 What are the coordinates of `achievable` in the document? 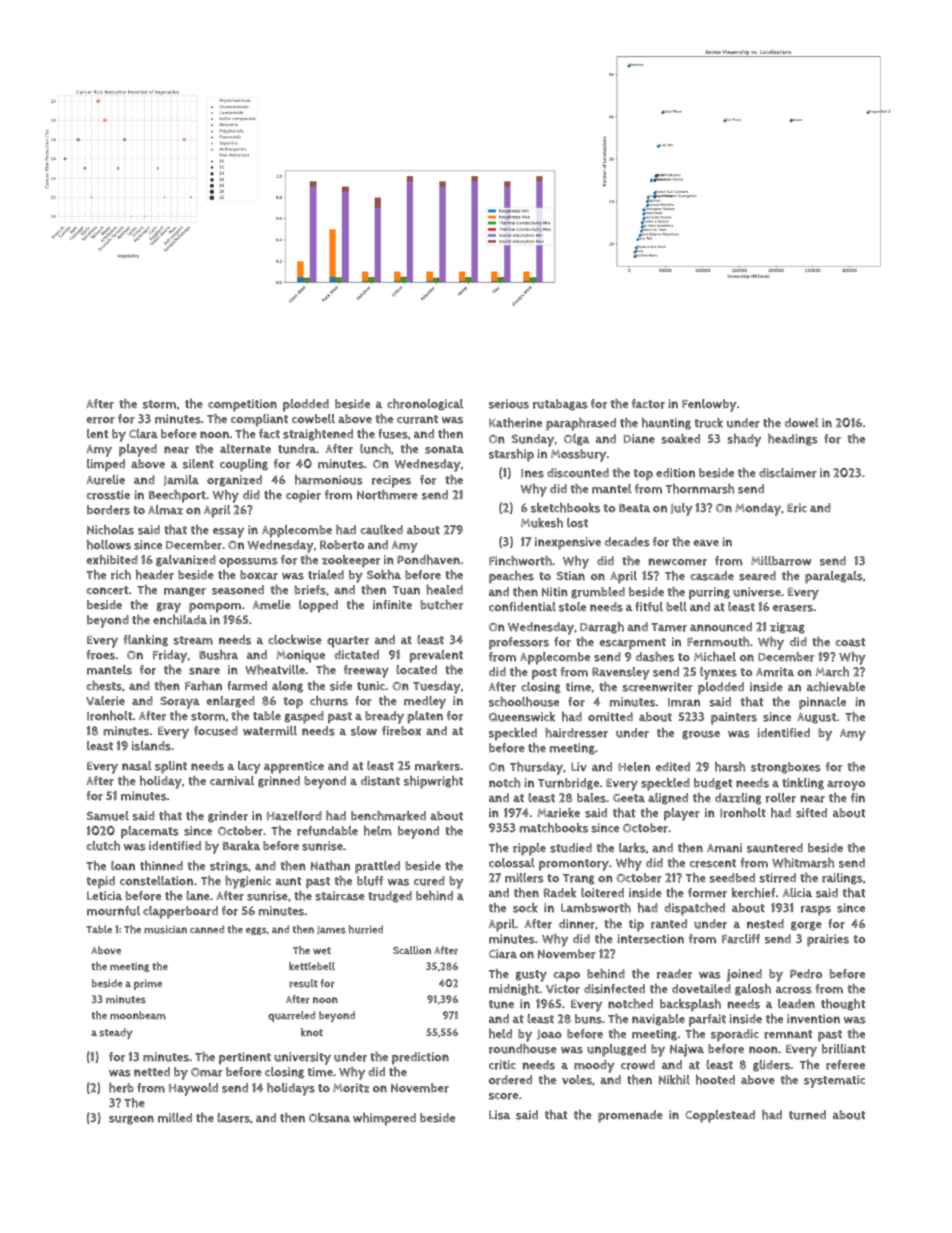 It's located at (836, 687).
